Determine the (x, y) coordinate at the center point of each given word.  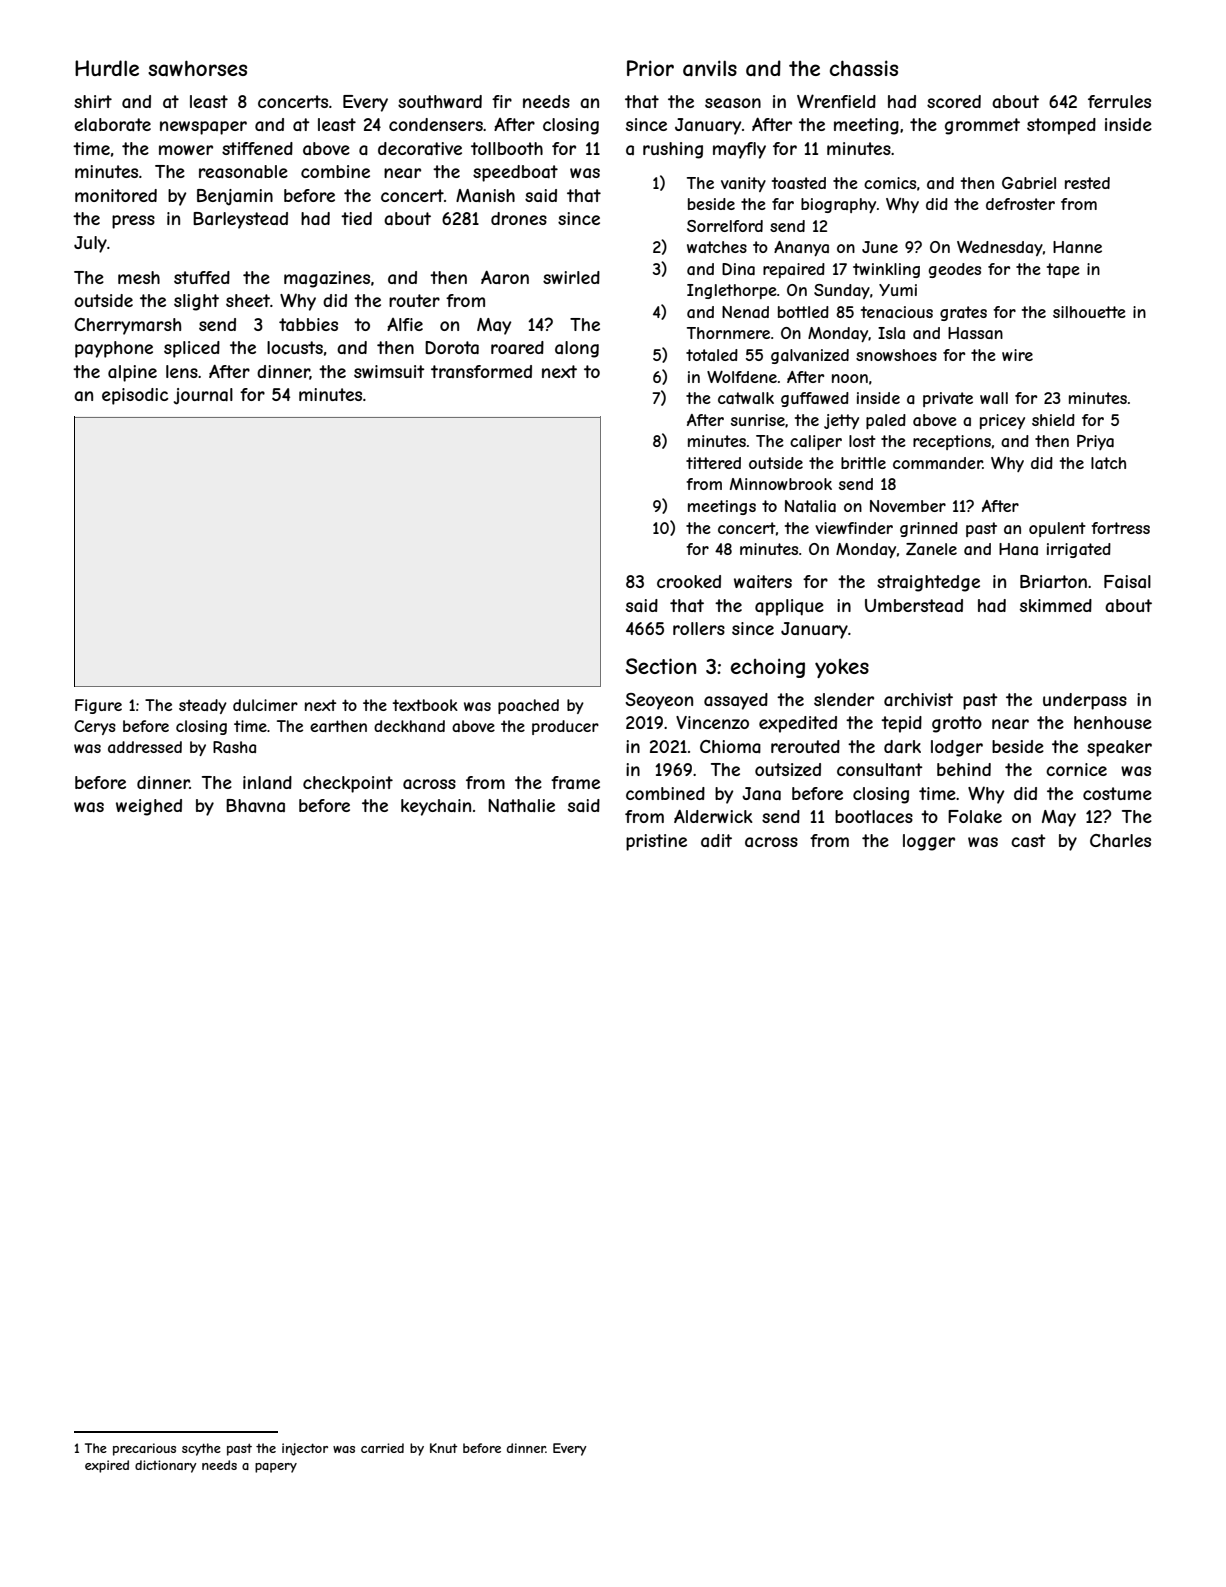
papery (276, 1468)
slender (844, 699)
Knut (443, 1448)
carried (382, 1448)
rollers (699, 628)
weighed (149, 807)
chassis (864, 68)
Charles (1120, 840)
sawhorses (197, 68)
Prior (650, 68)
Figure (98, 706)
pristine (656, 842)
